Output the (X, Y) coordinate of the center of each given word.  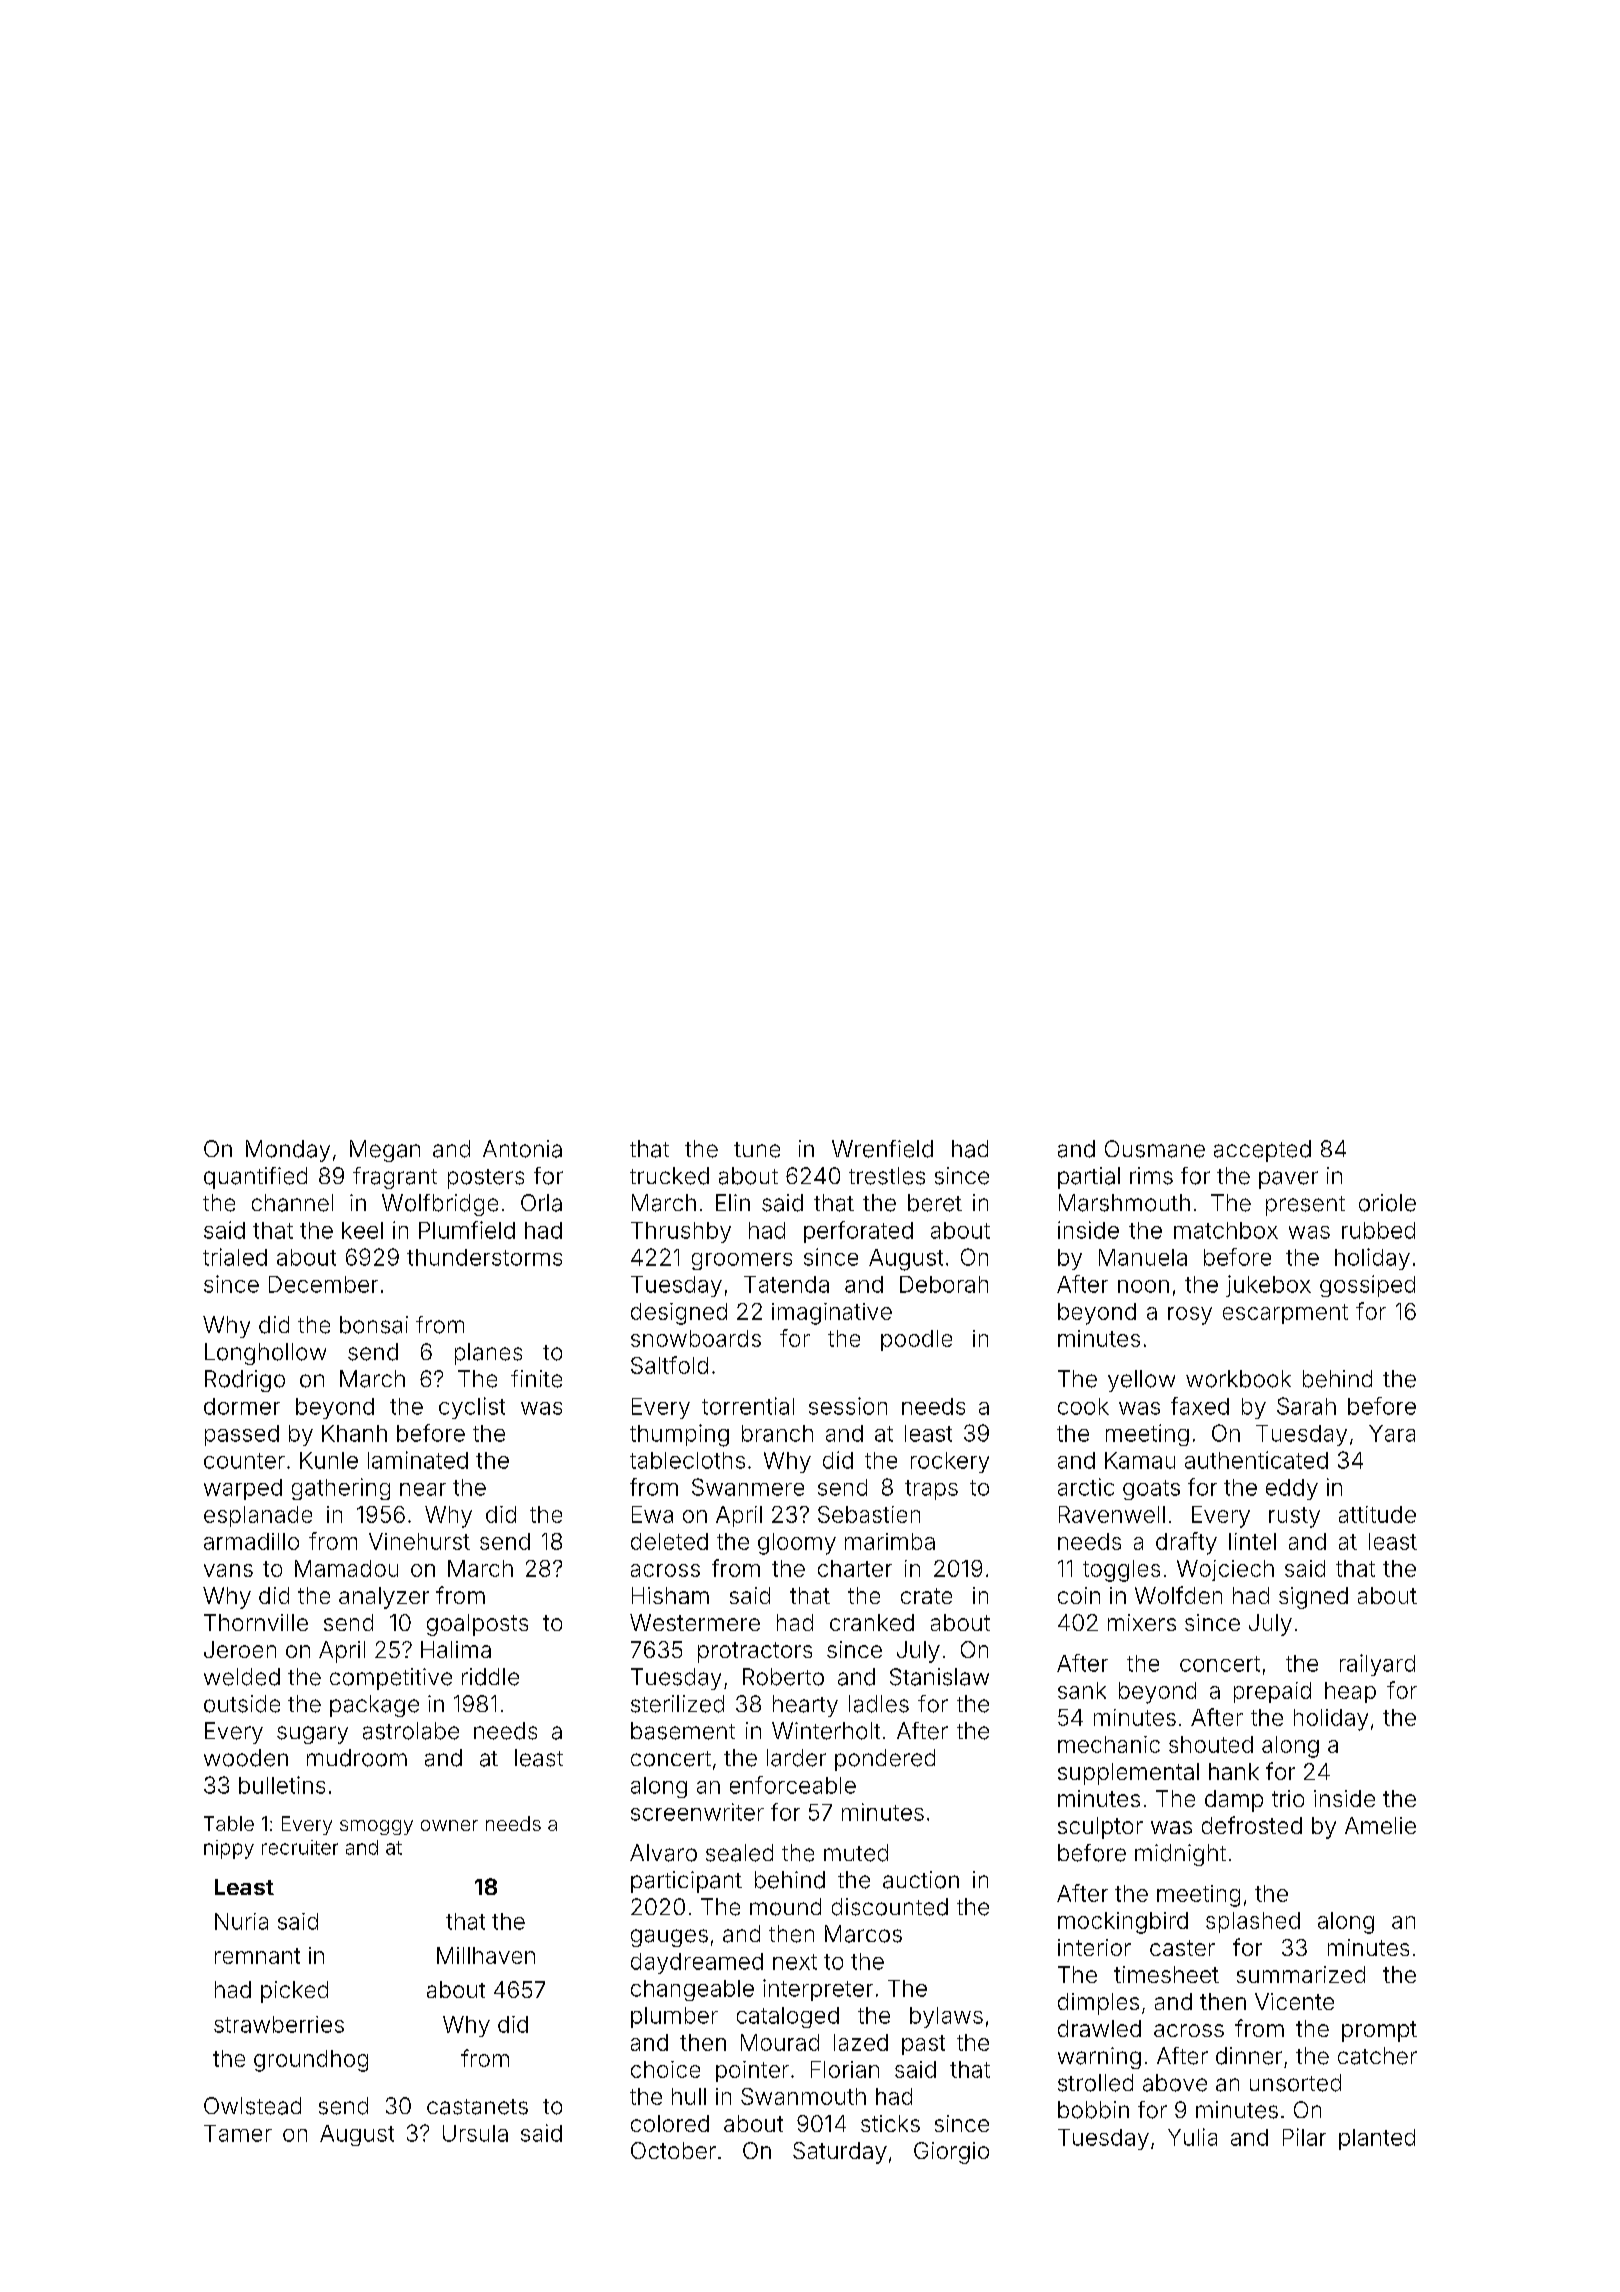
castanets (477, 2107)
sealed (739, 1853)
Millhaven (486, 1955)
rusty (1294, 1517)
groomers (742, 1261)
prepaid (1272, 1692)
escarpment (1285, 1314)
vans (228, 1570)
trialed (235, 1257)
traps (931, 1490)
